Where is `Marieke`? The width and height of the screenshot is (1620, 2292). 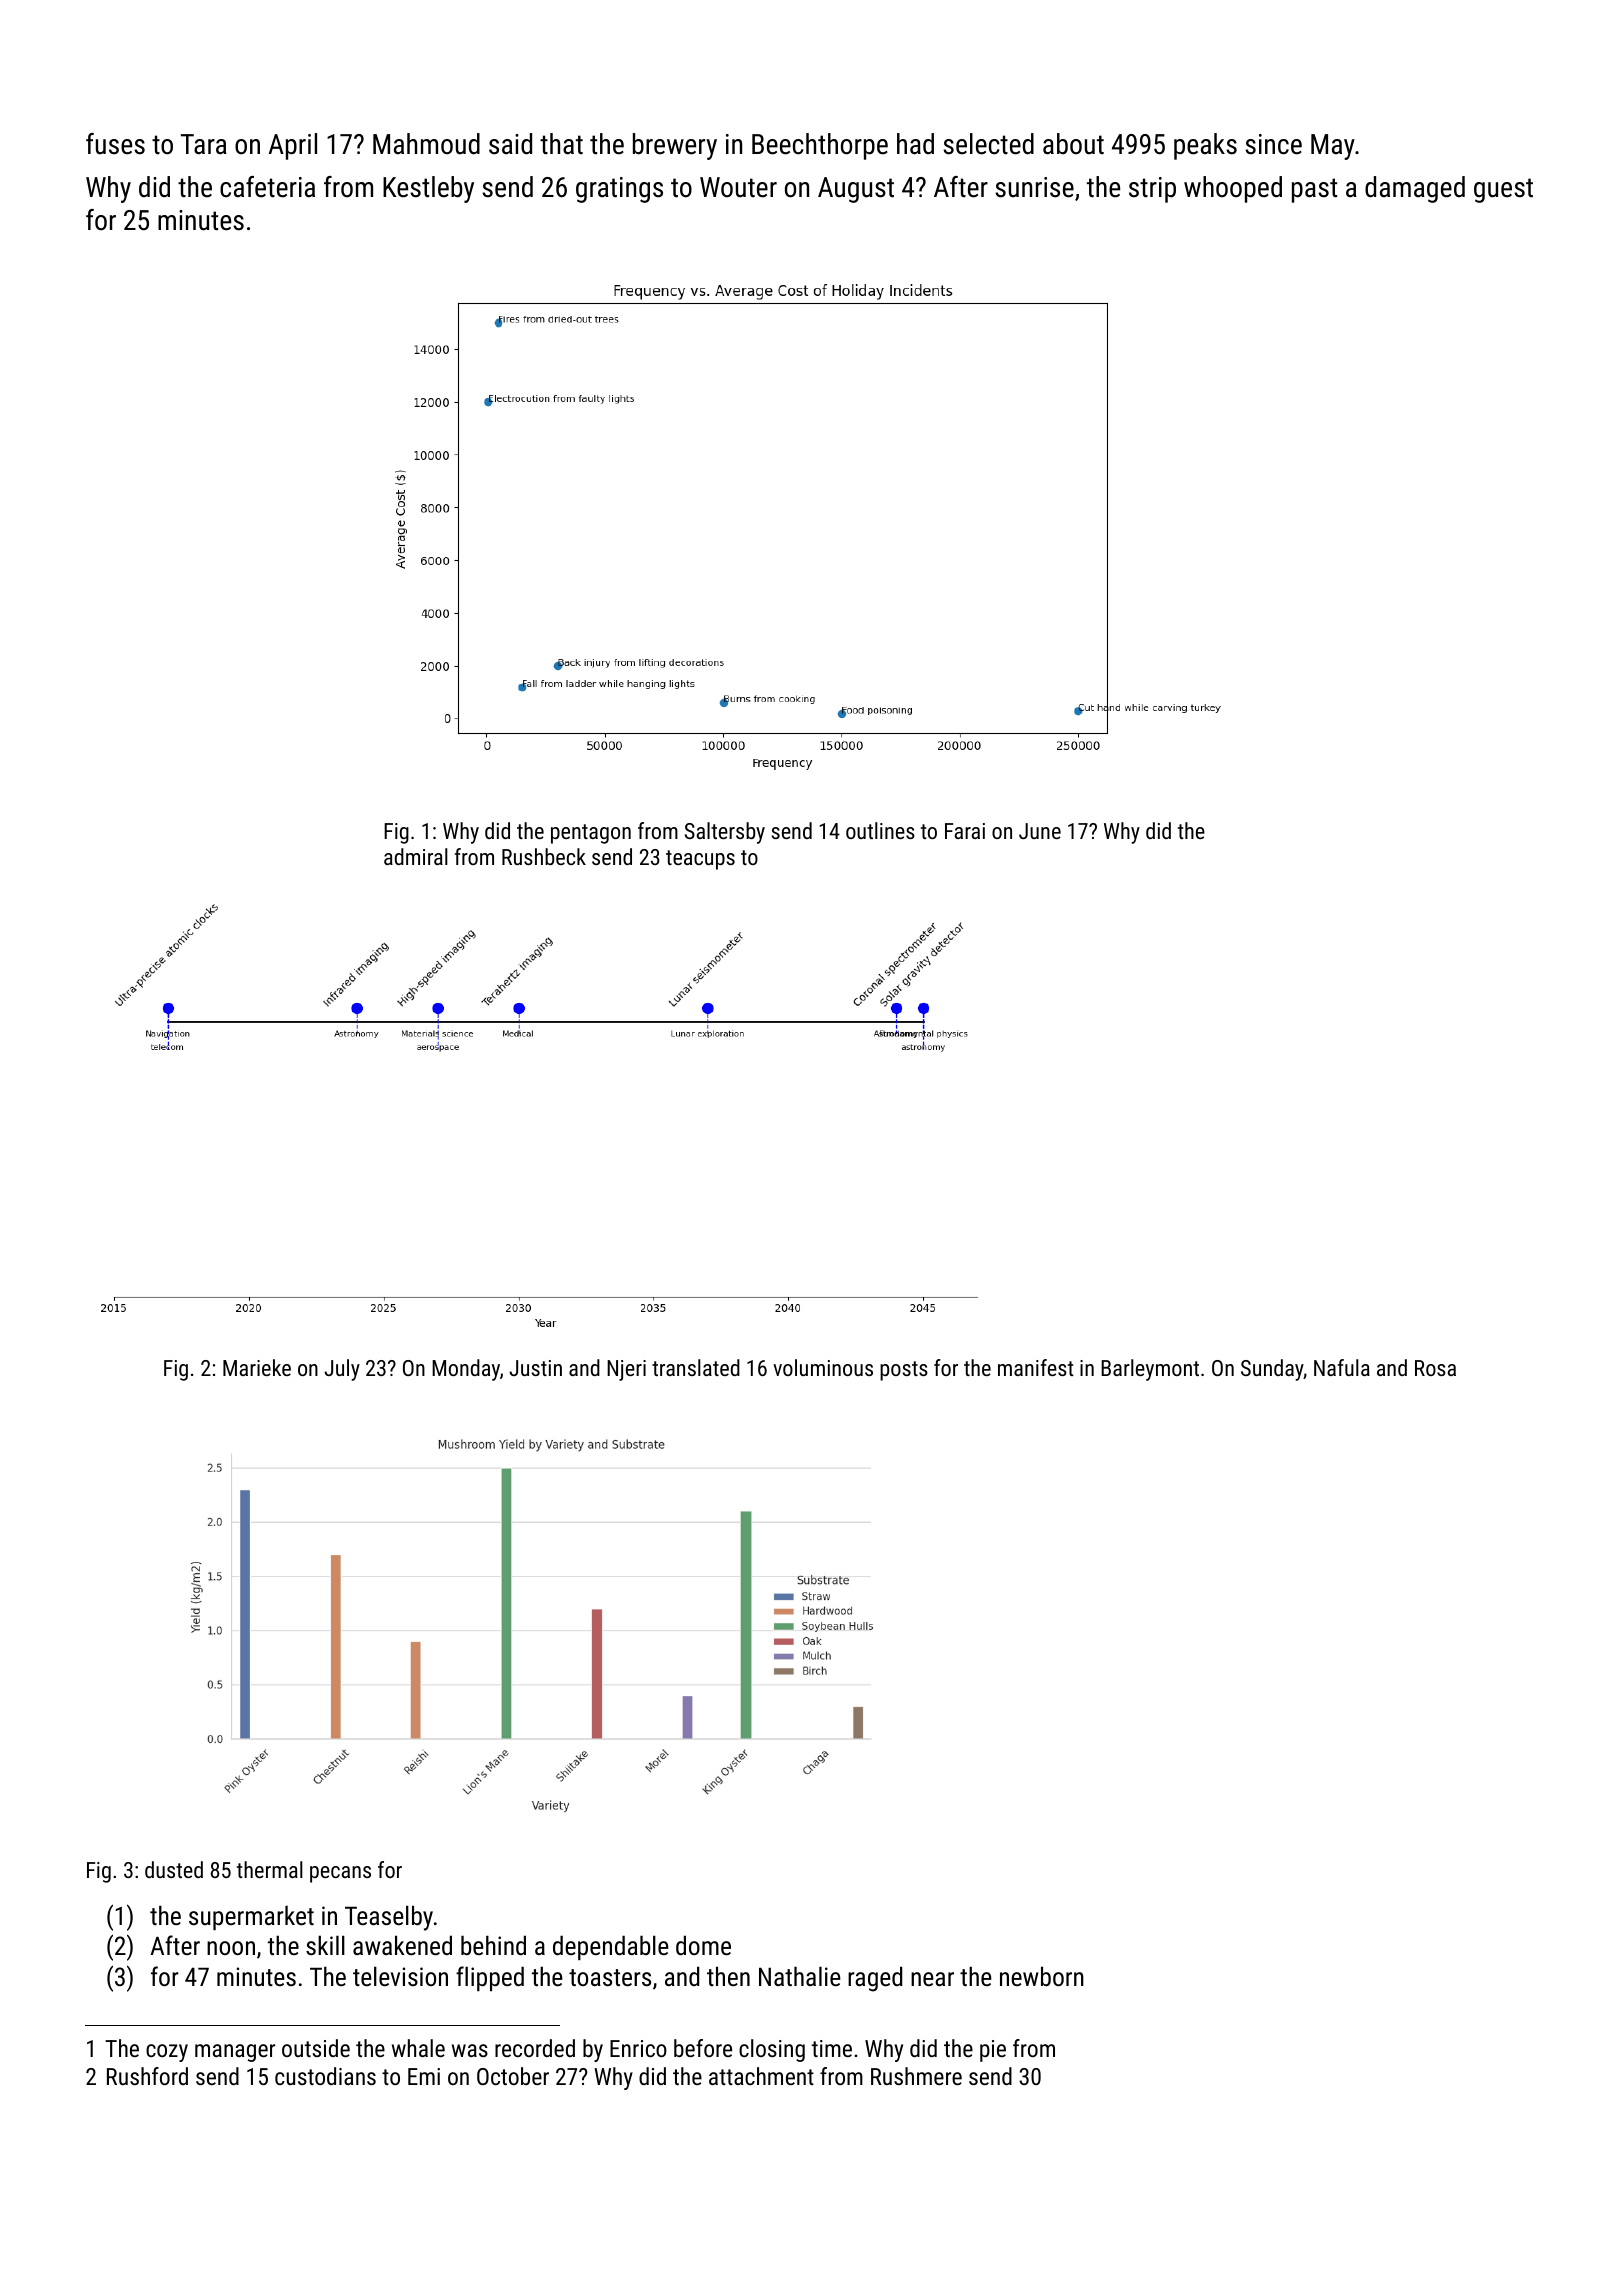
Marieke is located at coordinates (257, 1367).
